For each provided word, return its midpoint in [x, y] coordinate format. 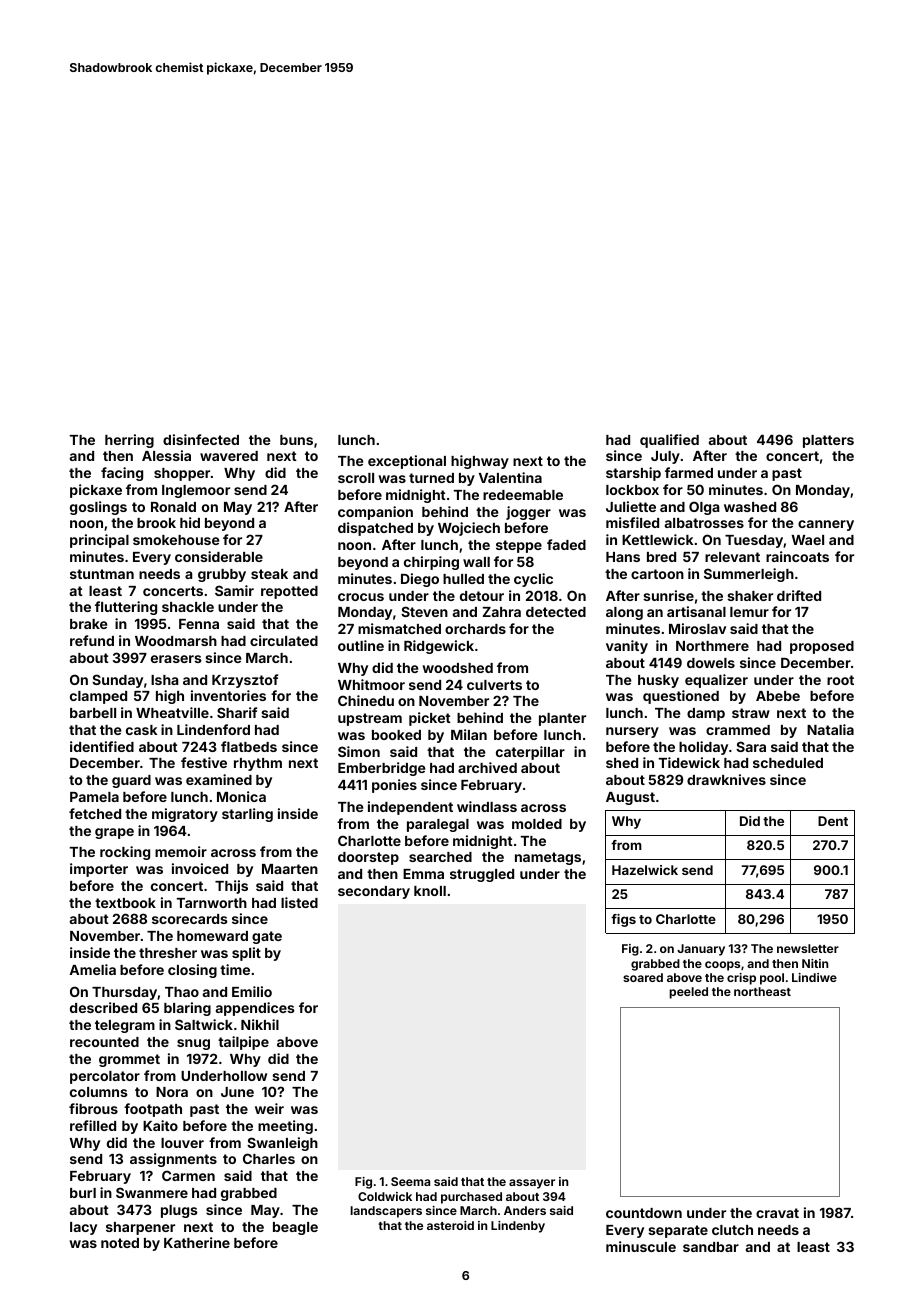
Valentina [510, 477]
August [630, 798]
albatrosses [704, 523]
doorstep [368, 858]
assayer [532, 1184]
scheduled [788, 763]
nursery [632, 732]
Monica [241, 796]
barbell [93, 713]
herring [129, 441]
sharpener [140, 1228]
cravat [777, 1213]
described [103, 1007]
